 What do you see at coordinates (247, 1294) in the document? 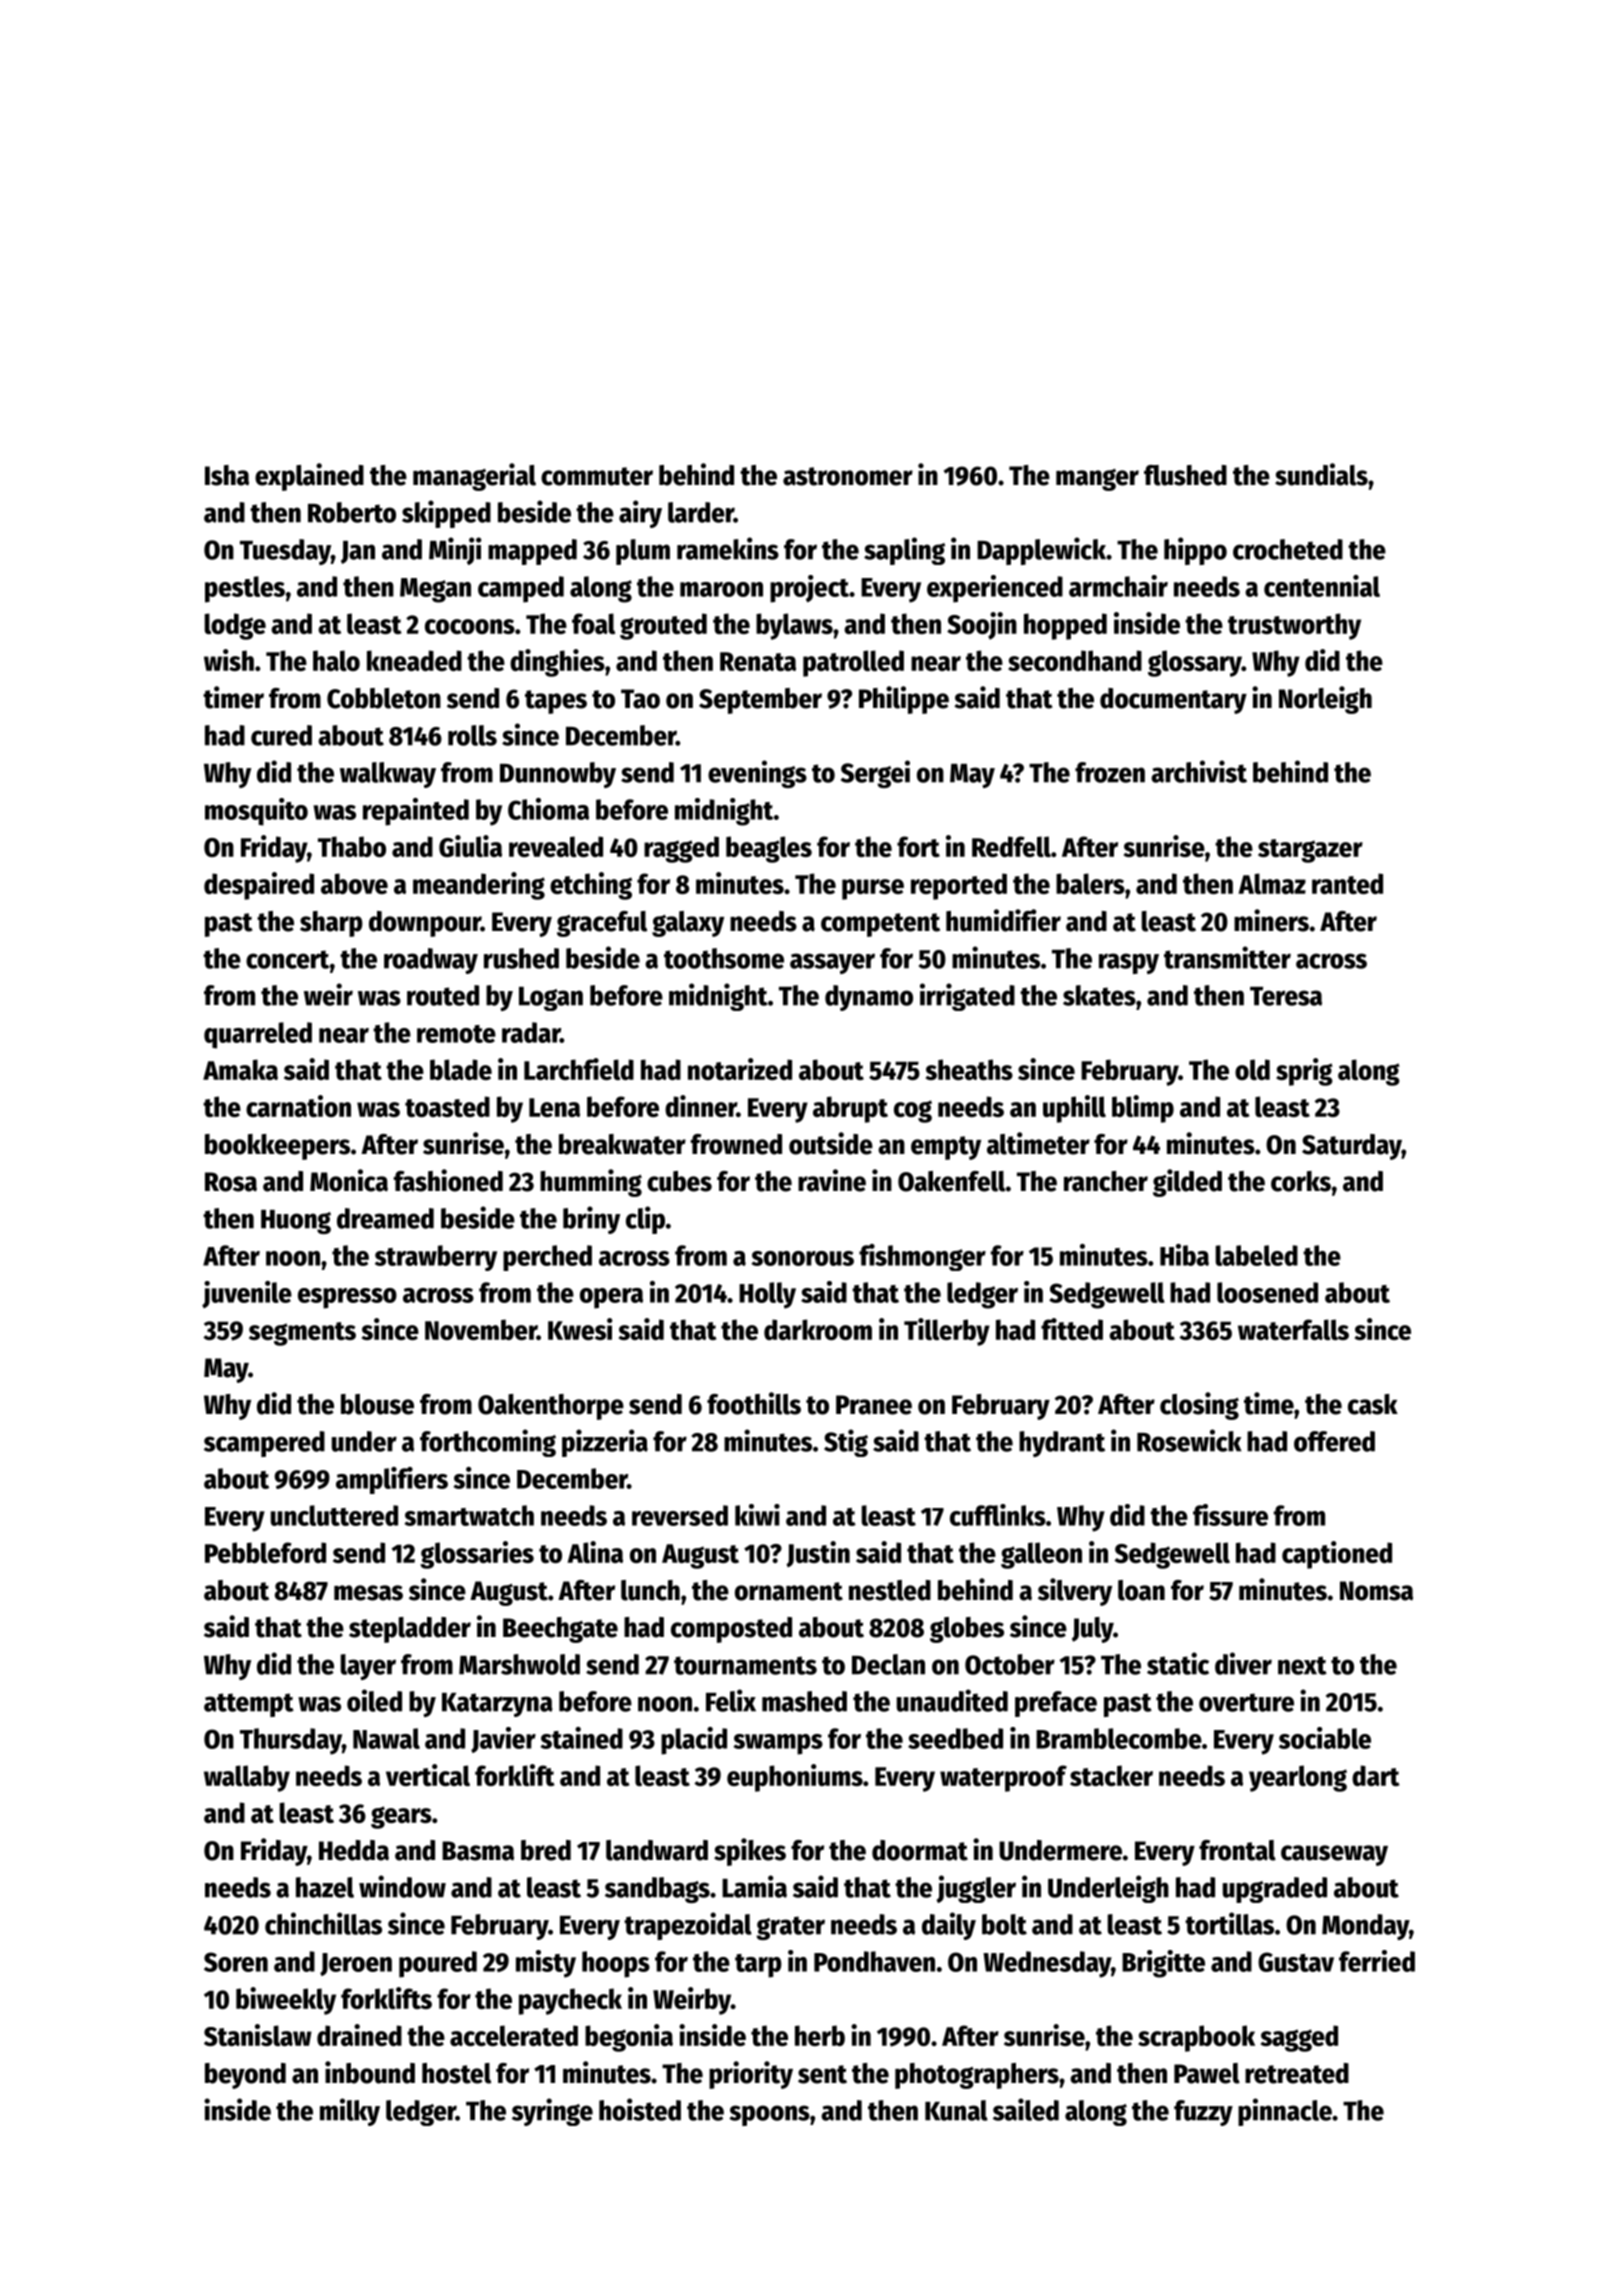
I see `juvenile` at bounding box center [247, 1294].
